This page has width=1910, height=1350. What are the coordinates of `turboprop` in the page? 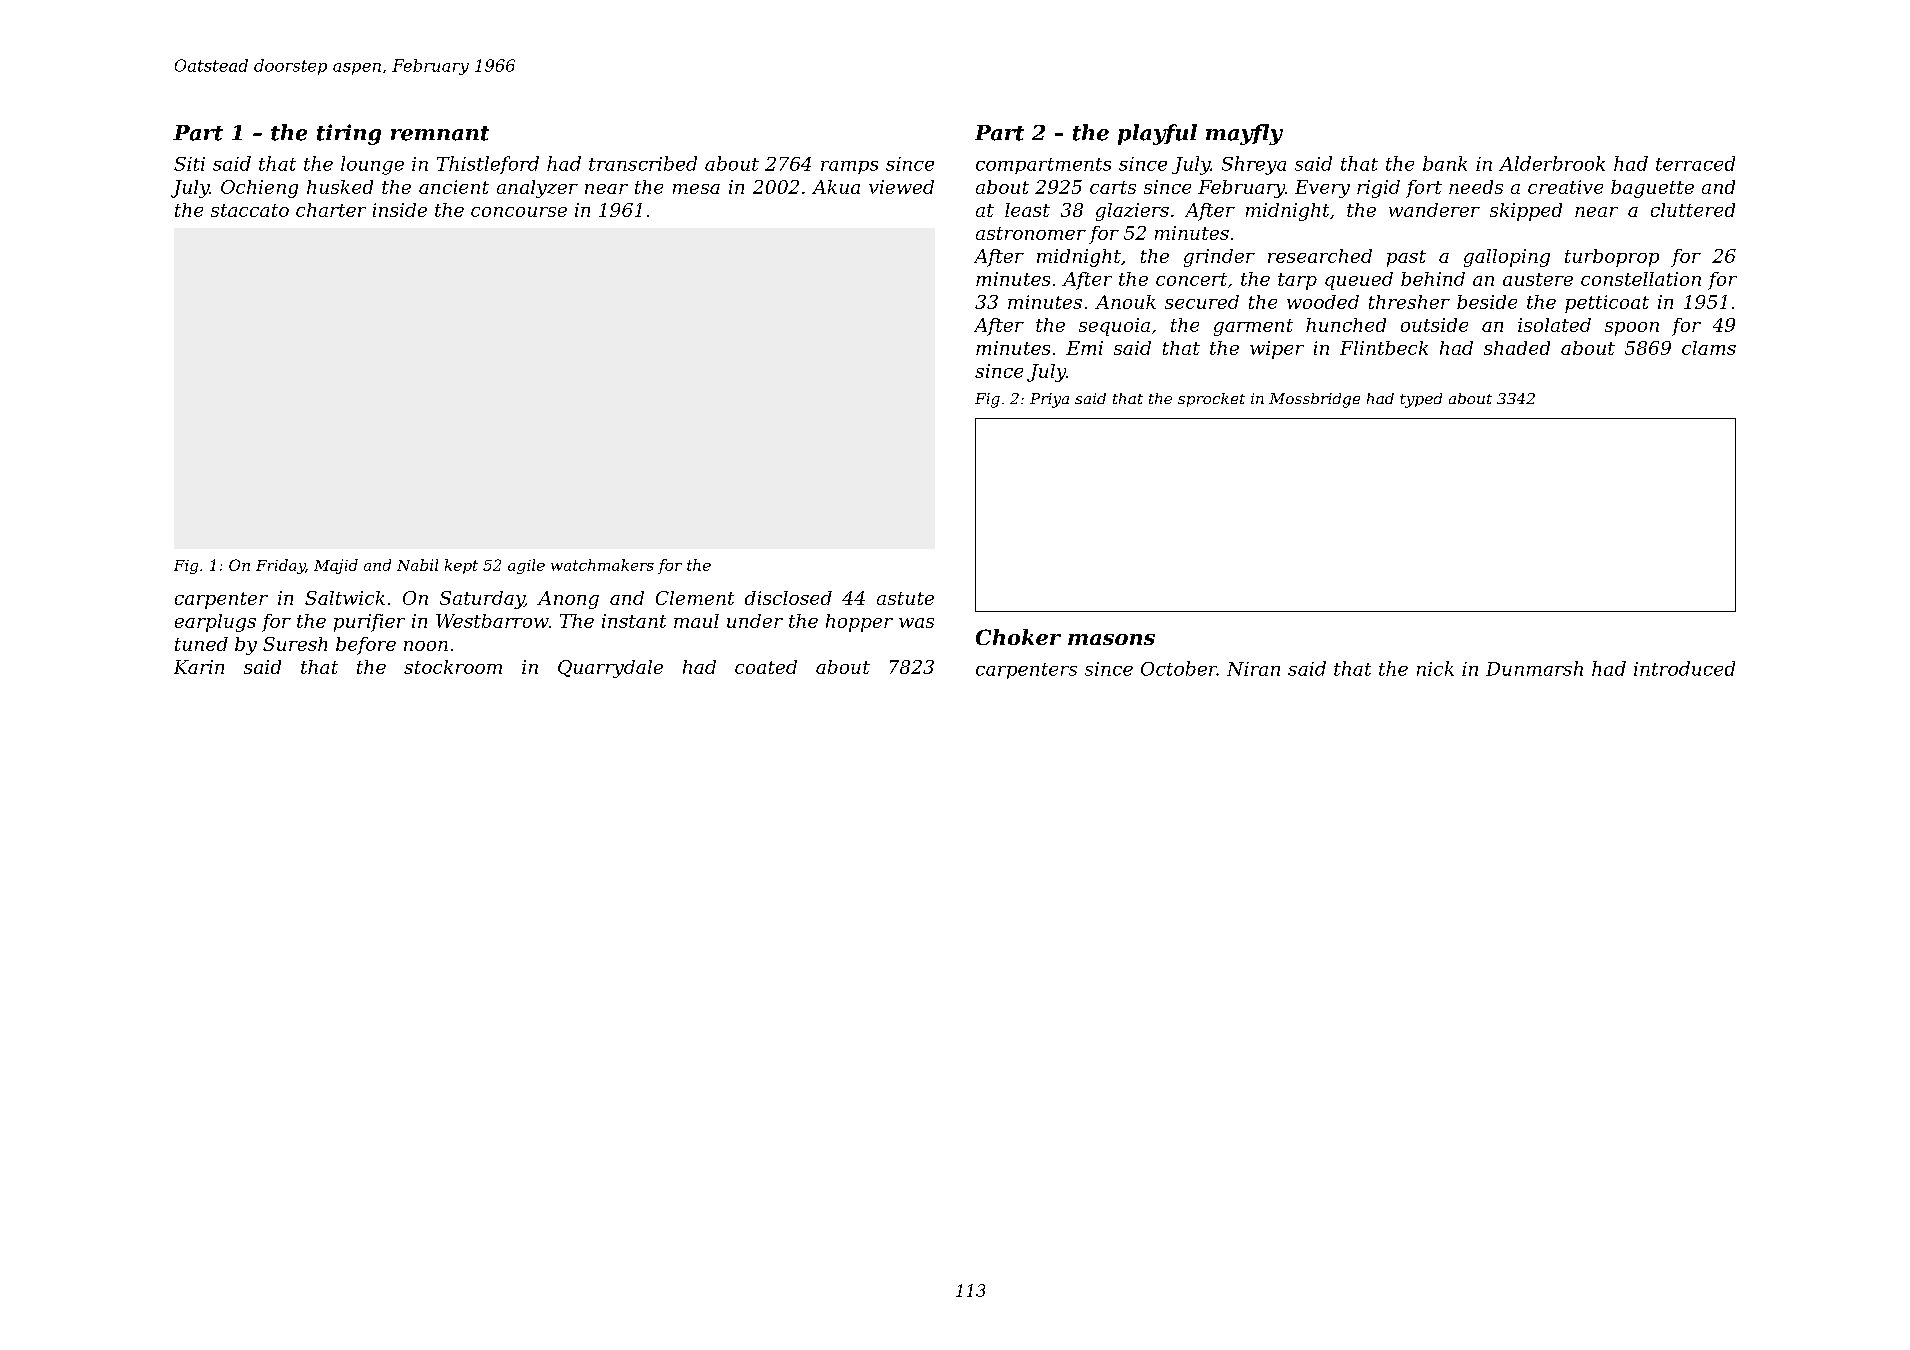 It's located at (1612, 258).
